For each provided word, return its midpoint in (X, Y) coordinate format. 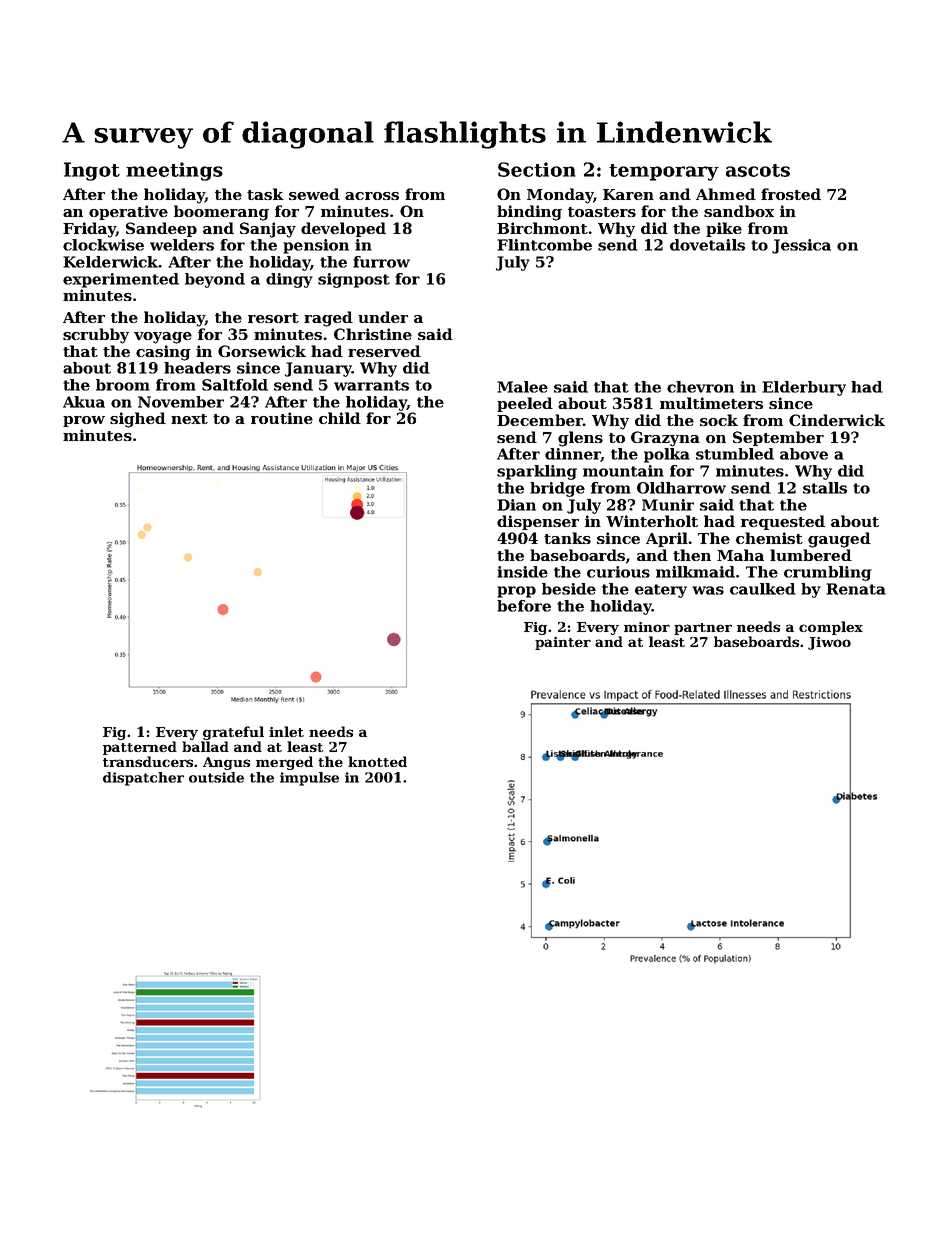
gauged (839, 540)
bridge (557, 489)
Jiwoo (829, 643)
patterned (140, 748)
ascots (758, 170)
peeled (525, 404)
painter (563, 643)
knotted (377, 761)
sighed (138, 420)
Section (537, 169)
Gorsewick (262, 351)
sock (719, 420)
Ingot (92, 171)
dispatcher (143, 779)
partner (703, 629)
